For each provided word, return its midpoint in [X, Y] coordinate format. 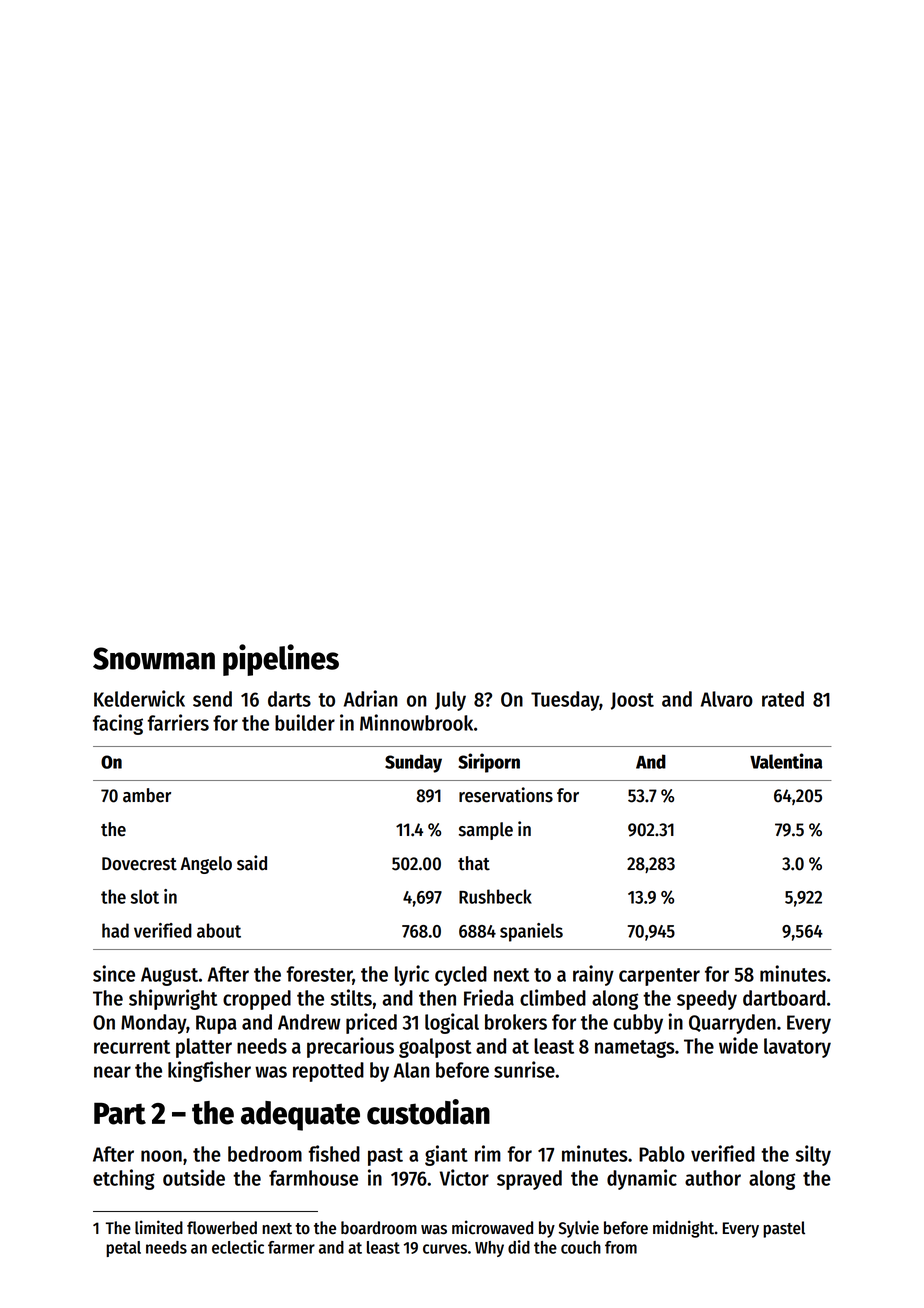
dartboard [784, 998]
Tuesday [565, 701]
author [713, 1178]
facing [118, 724]
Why [489, 1249]
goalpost [435, 1048]
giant [446, 1155]
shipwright [173, 999]
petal [123, 1249]
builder [305, 722]
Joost [632, 701]
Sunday [413, 763]
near [112, 1072]
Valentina [786, 761]
